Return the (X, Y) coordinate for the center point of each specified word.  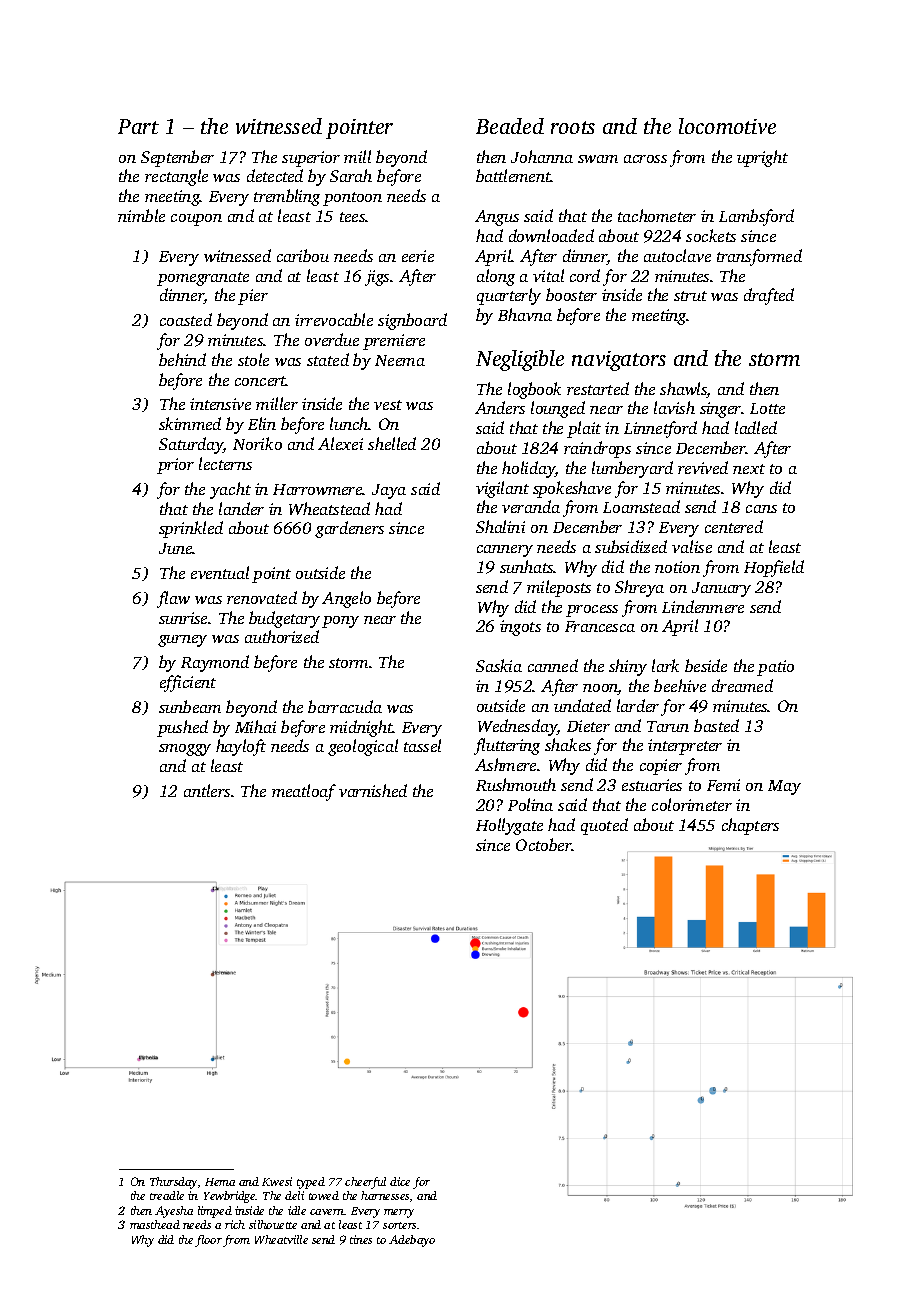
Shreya (639, 588)
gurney (182, 641)
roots (573, 127)
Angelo (346, 599)
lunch (349, 423)
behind (182, 359)
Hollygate (509, 826)
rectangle (176, 177)
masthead (155, 1224)
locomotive (727, 126)
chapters (750, 826)
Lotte (767, 408)
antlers (207, 790)
